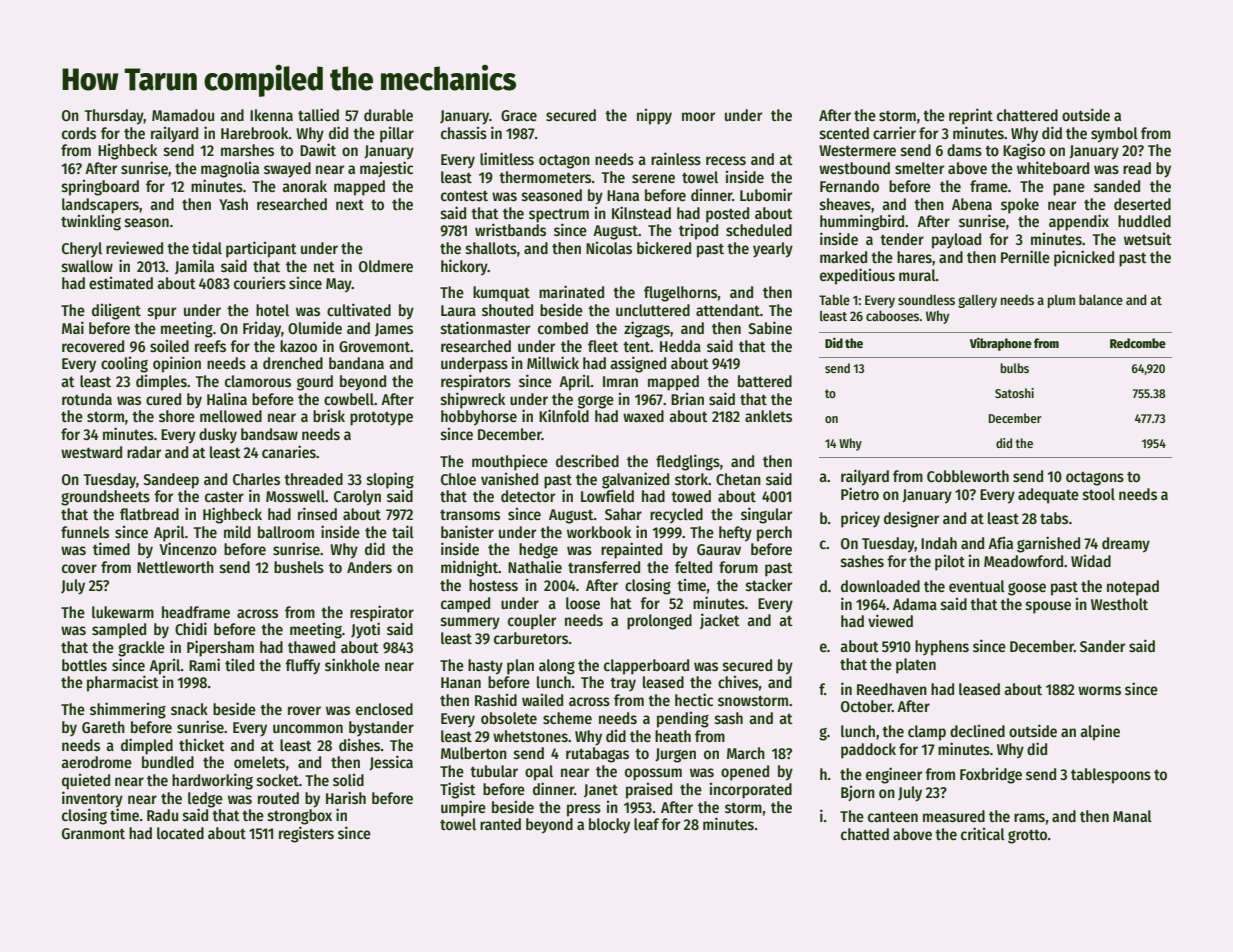 The image size is (1233, 952). What do you see at coordinates (1102, 646) in the page?
I see `Sander` at bounding box center [1102, 646].
